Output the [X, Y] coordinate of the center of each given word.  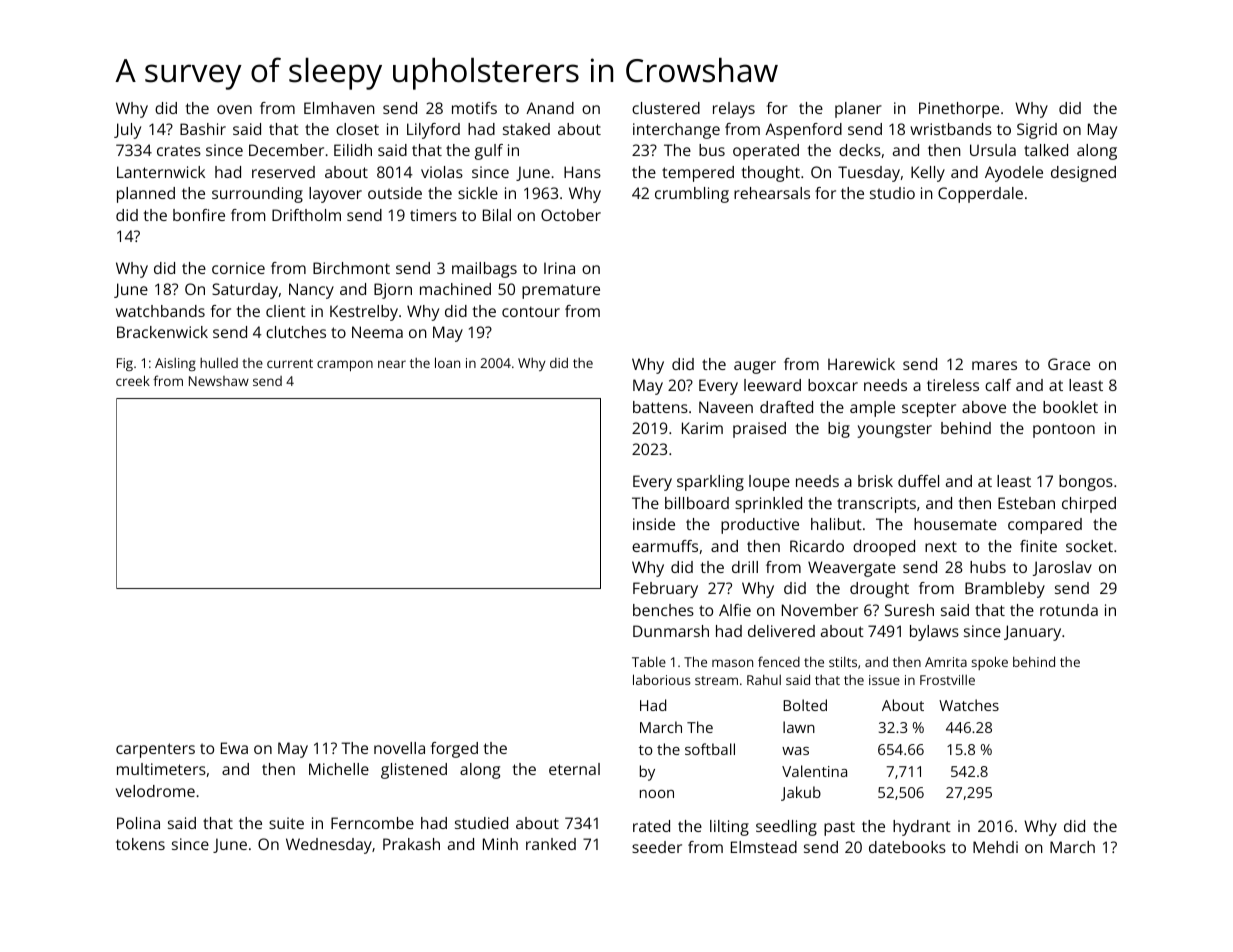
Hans [582, 172]
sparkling [710, 483]
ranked [551, 844]
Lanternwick [161, 172]
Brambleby [1005, 590]
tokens [140, 844]
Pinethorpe [959, 110]
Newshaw [219, 381]
